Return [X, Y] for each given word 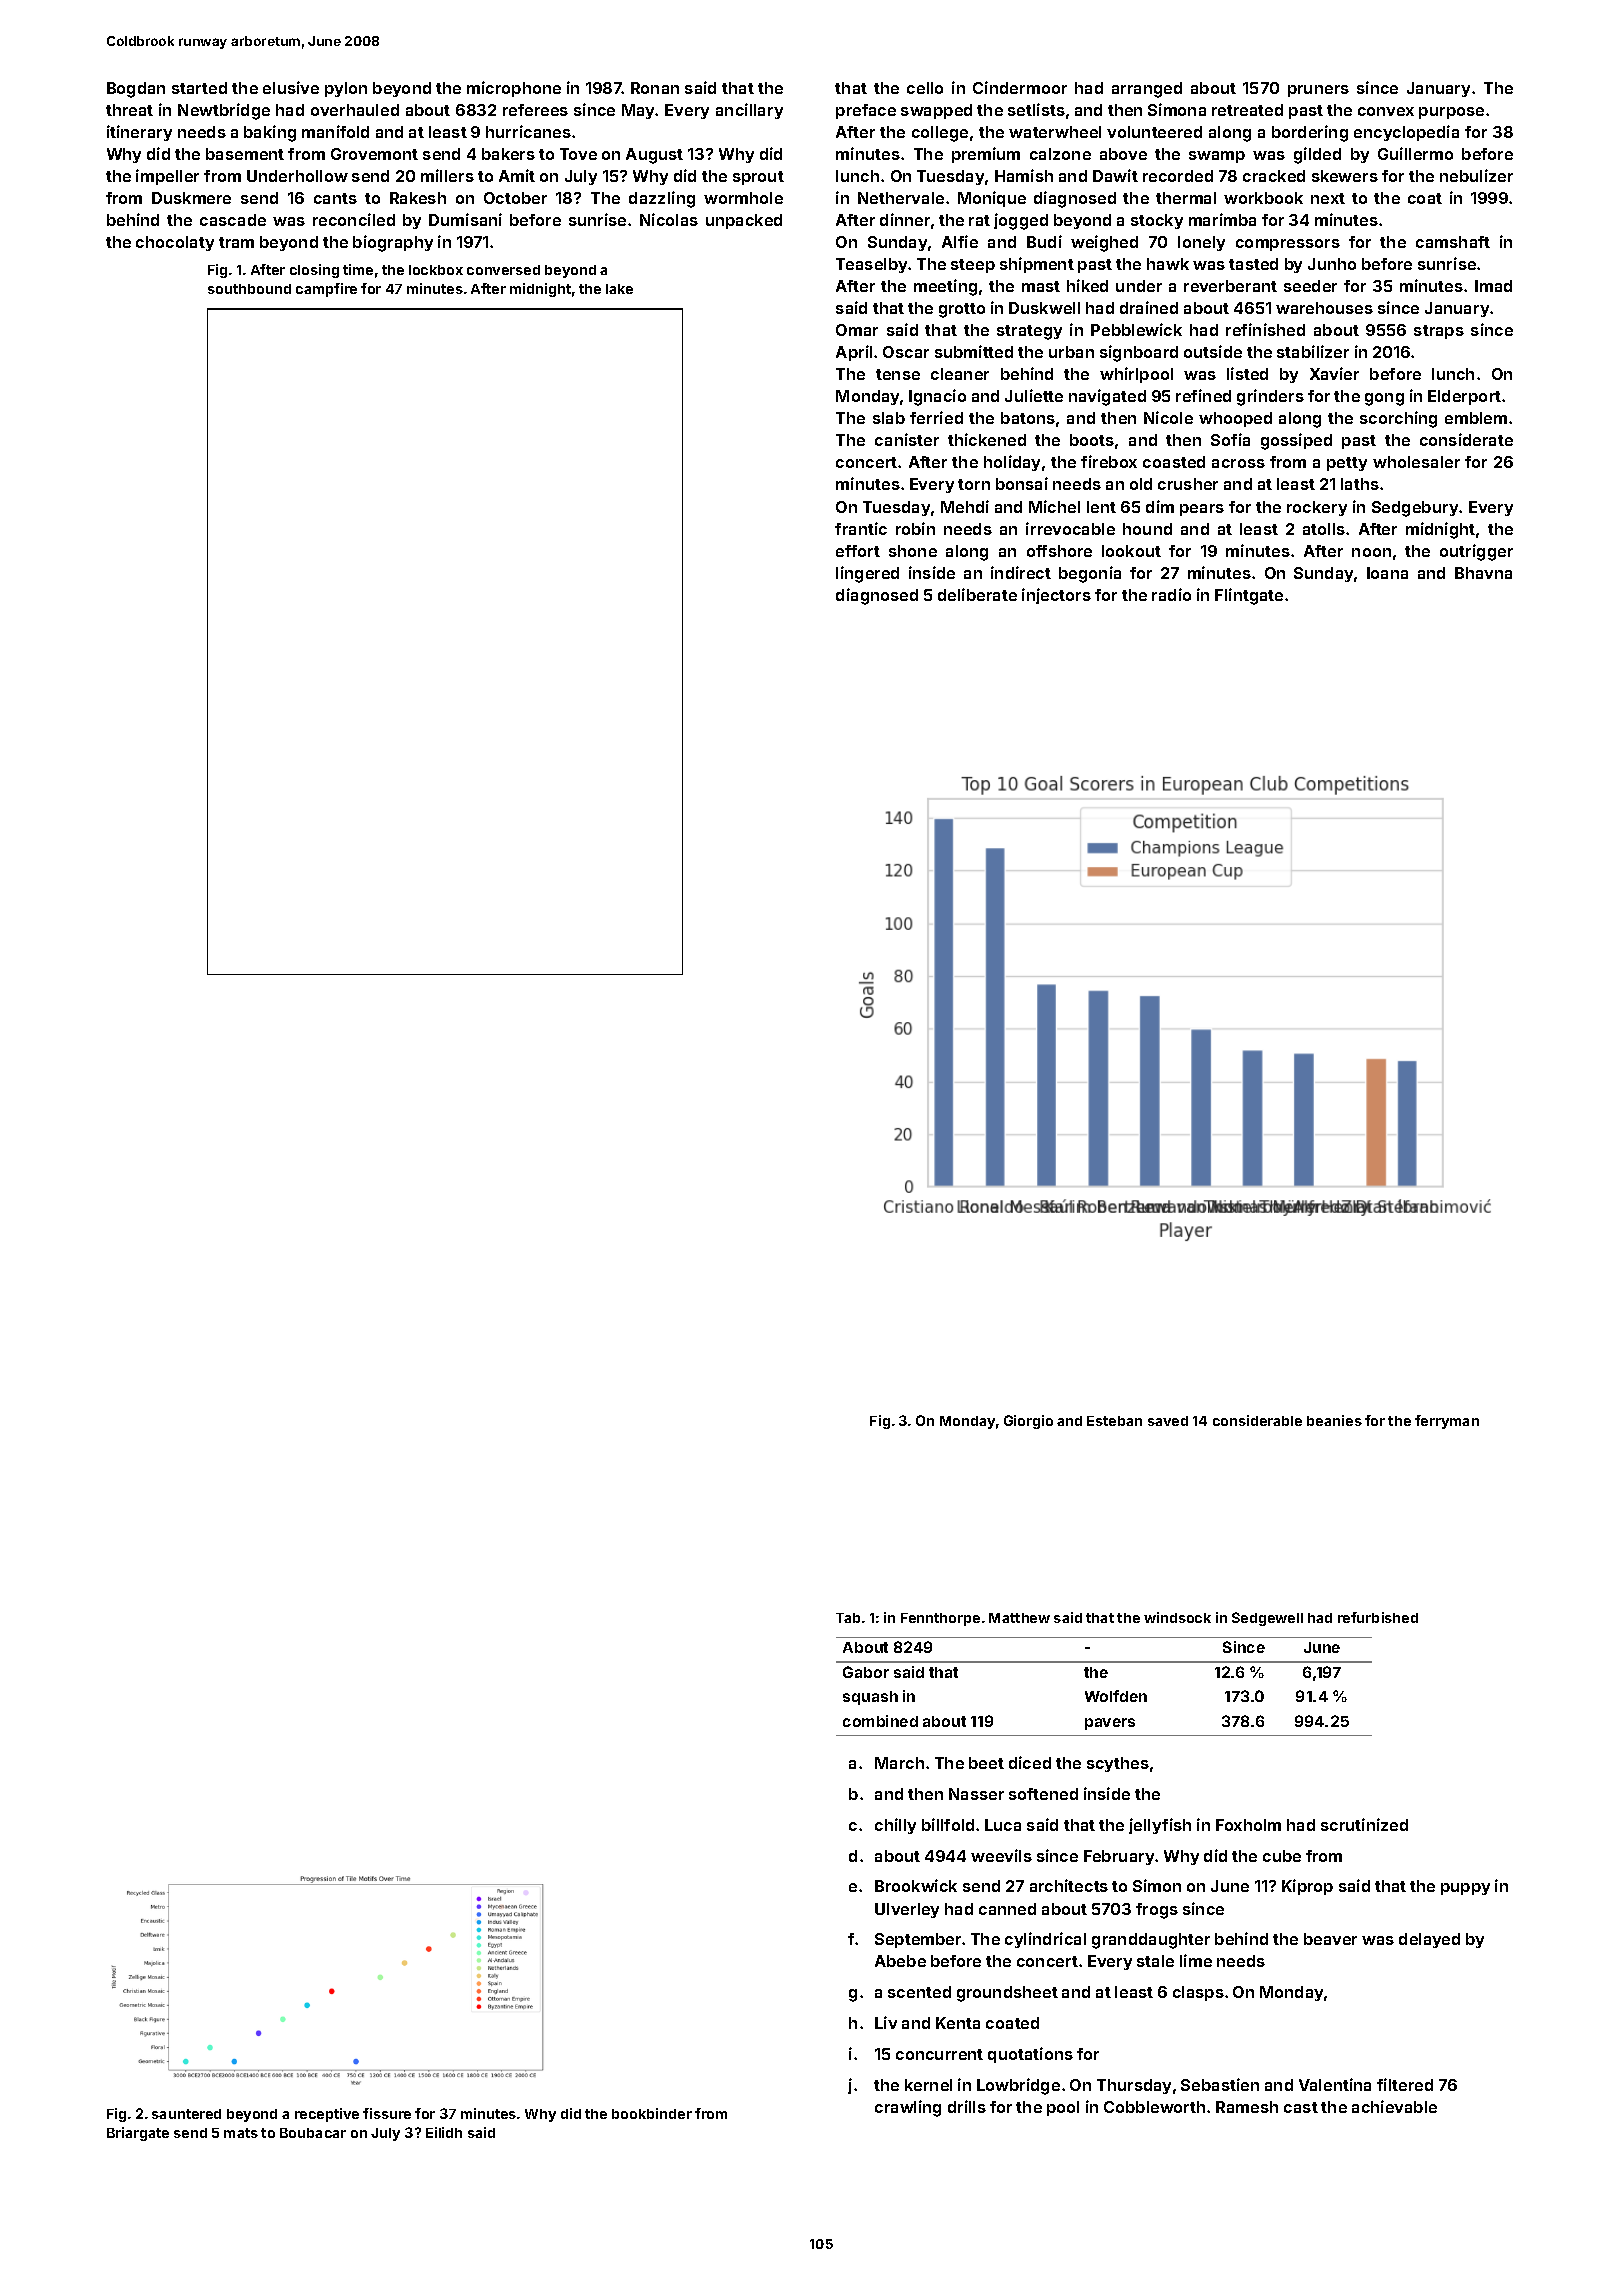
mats [241, 2133]
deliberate [977, 594]
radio [1171, 594]
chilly [895, 1826]
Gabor [866, 1672]
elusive [291, 87]
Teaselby [871, 265]
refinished [1265, 329]
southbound [249, 289]
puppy [1465, 1889]
